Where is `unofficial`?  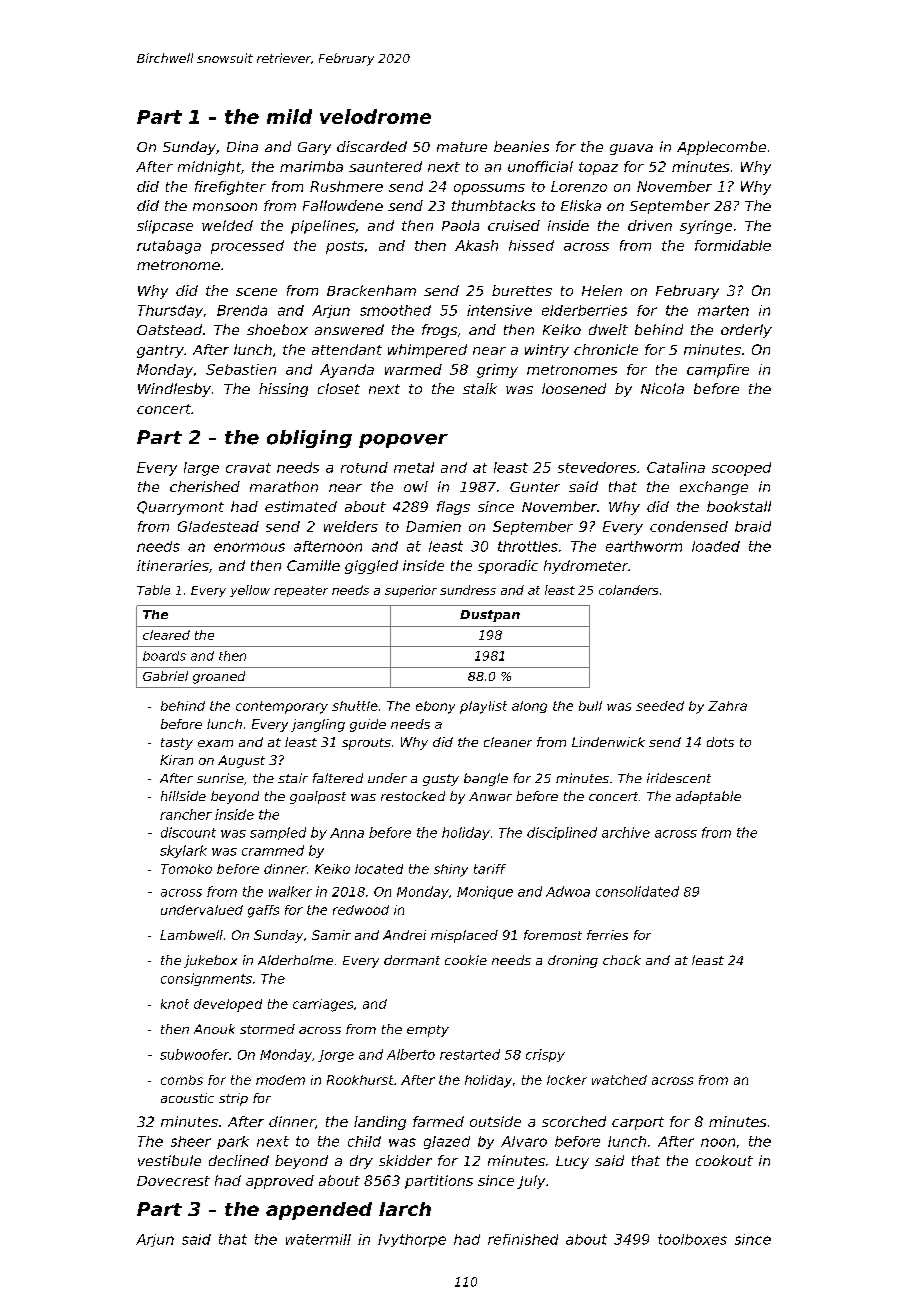 unofficial is located at coordinates (540, 166).
